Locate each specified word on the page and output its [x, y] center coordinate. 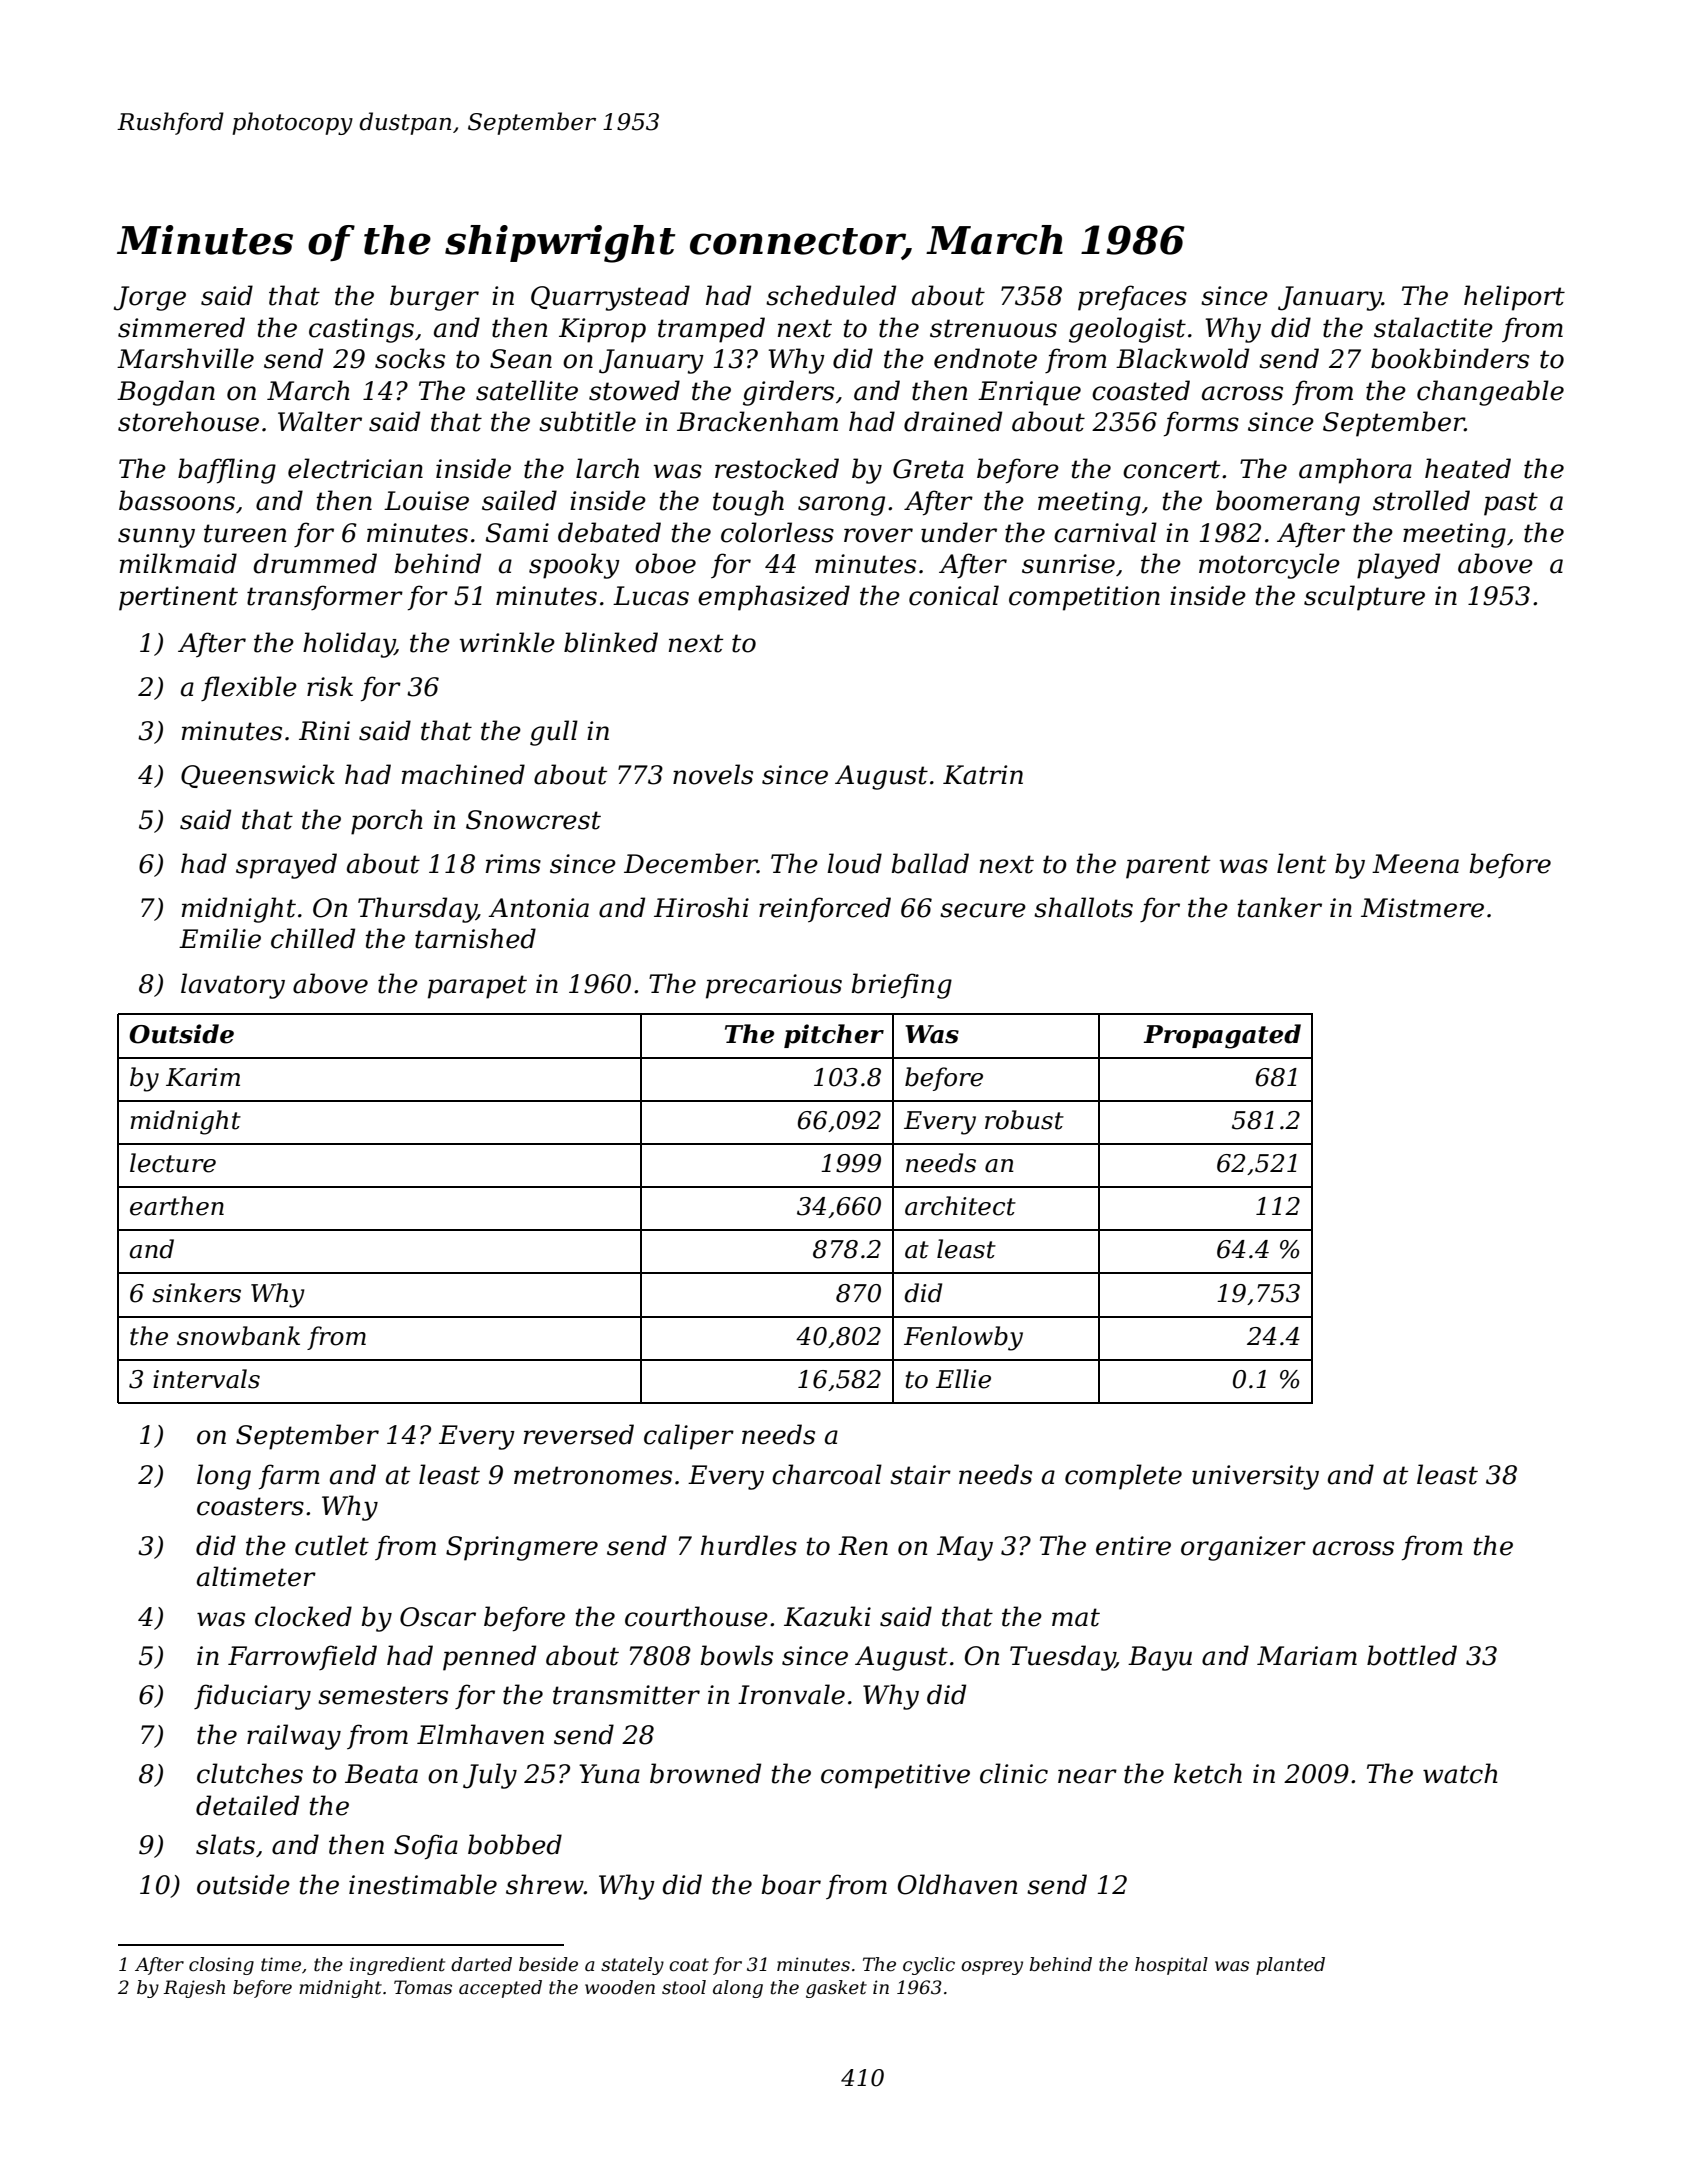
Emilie [220, 938]
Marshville [185, 358]
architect [960, 1206]
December [690, 863]
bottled [1412, 1655]
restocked [777, 468]
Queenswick [258, 776]
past [1511, 504]
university [1255, 1477]
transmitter [626, 1695]
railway [294, 1737]
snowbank [238, 1336]
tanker [1279, 907]
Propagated [1222, 1036]
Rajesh [194, 1989]
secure [983, 910]
